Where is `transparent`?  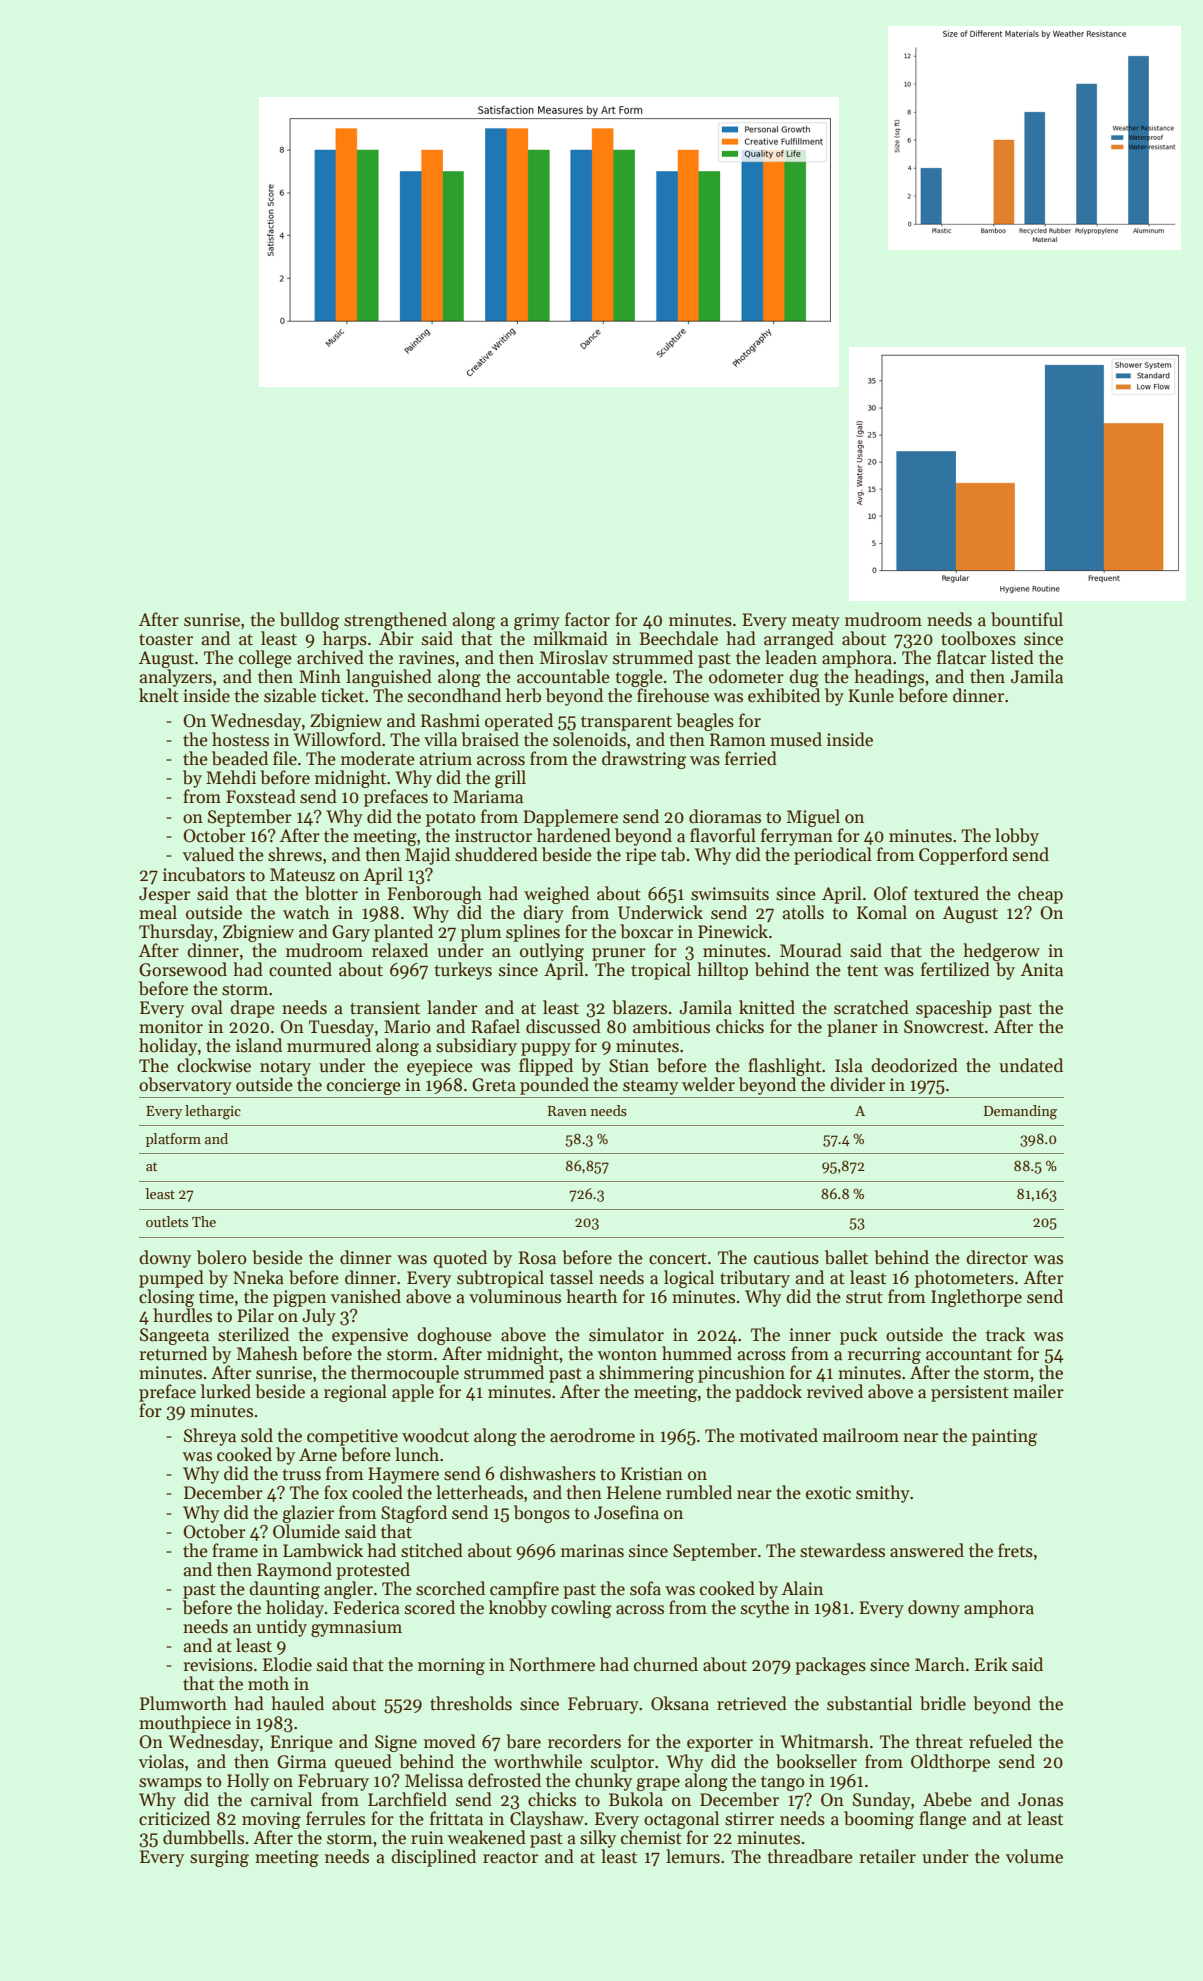 transparent is located at coordinates (626, 723).
